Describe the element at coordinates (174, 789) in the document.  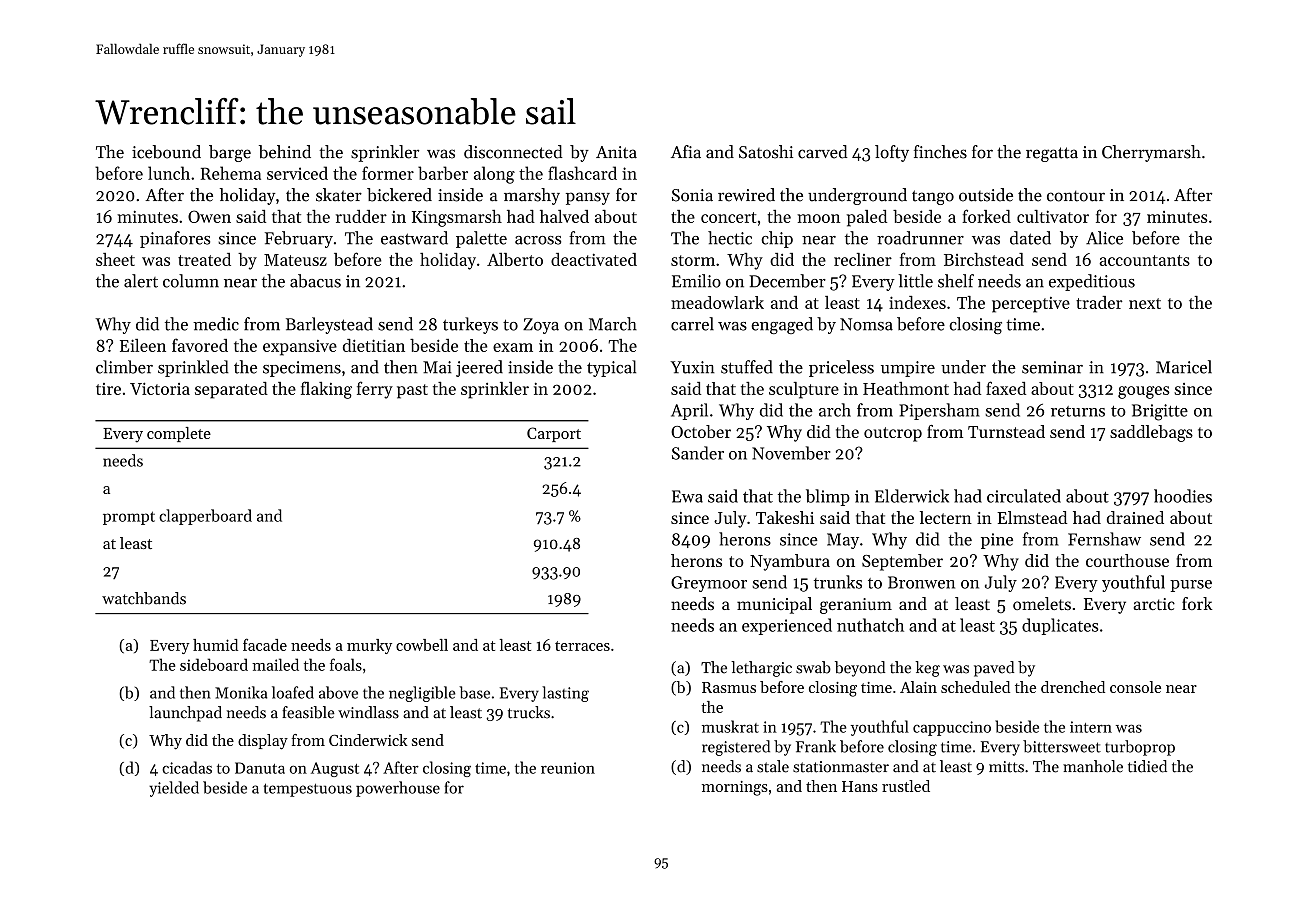
I see `yielded` at that location.
